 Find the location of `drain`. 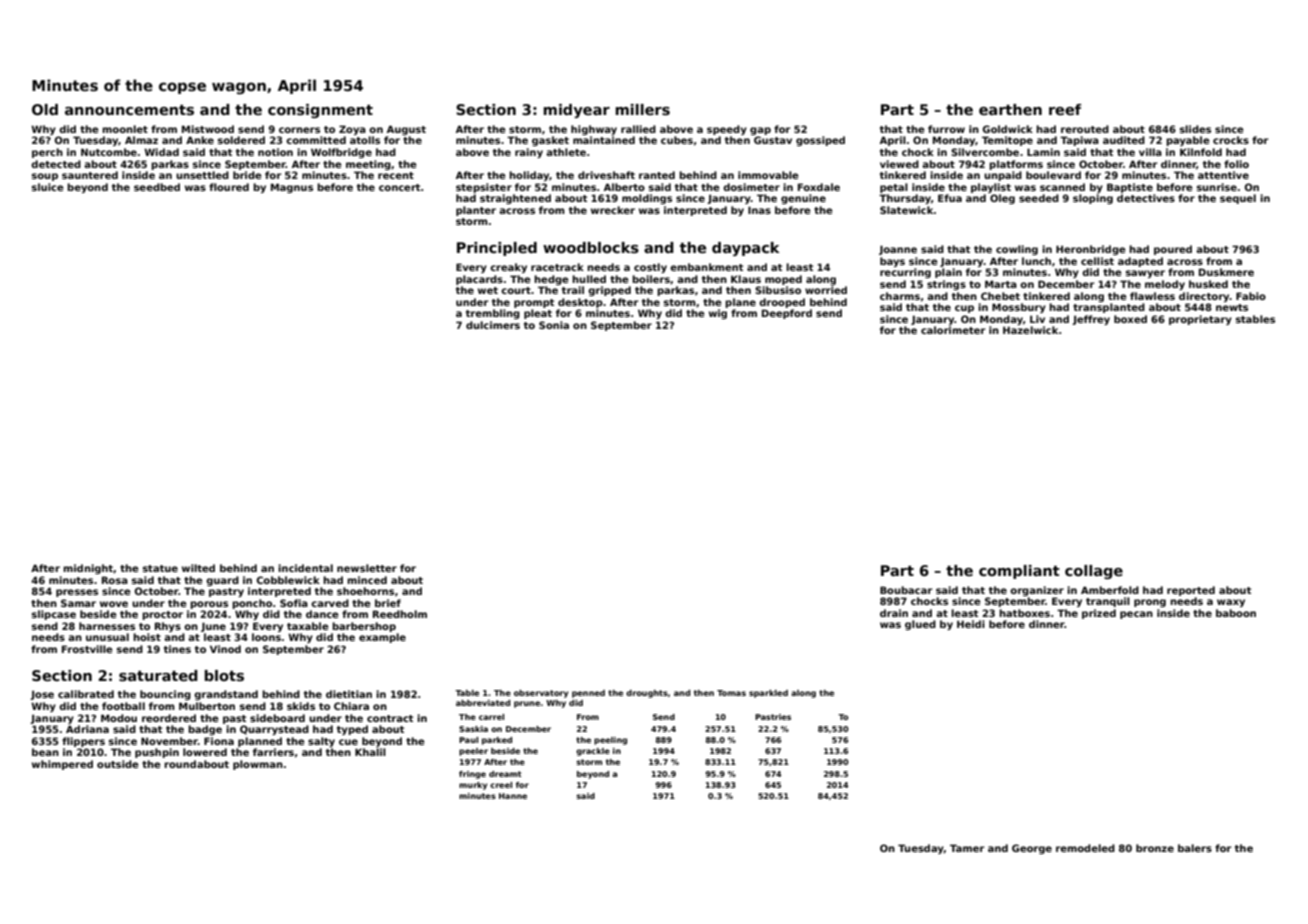

drain is located at coordinates (894, 613).
